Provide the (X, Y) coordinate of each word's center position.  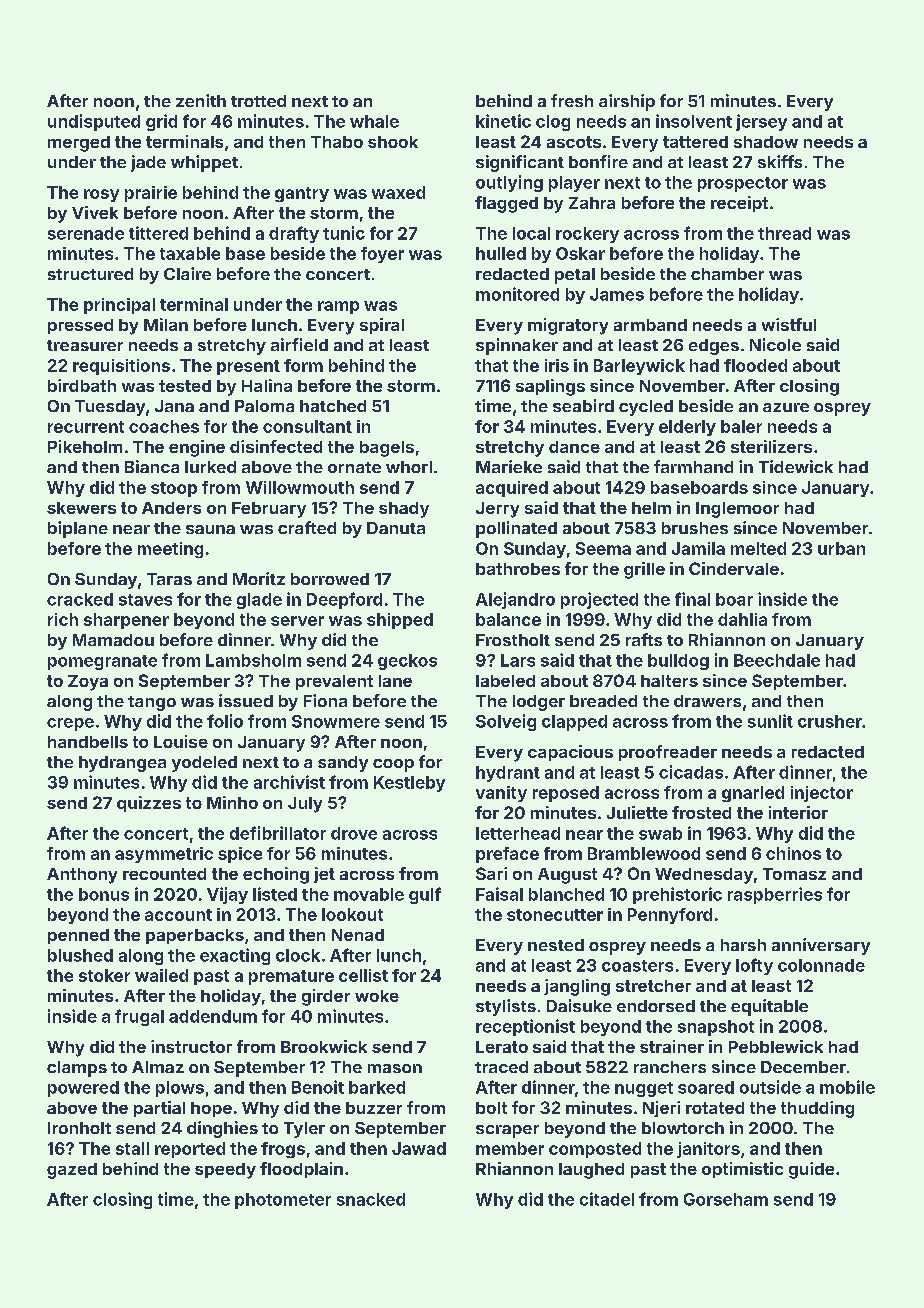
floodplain (301, 1170)
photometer (283, 1201)
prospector (743, 184)
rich (63, 619)
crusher (830, 721)
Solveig (506, 722)
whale (374, 121)
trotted (258, 101)
